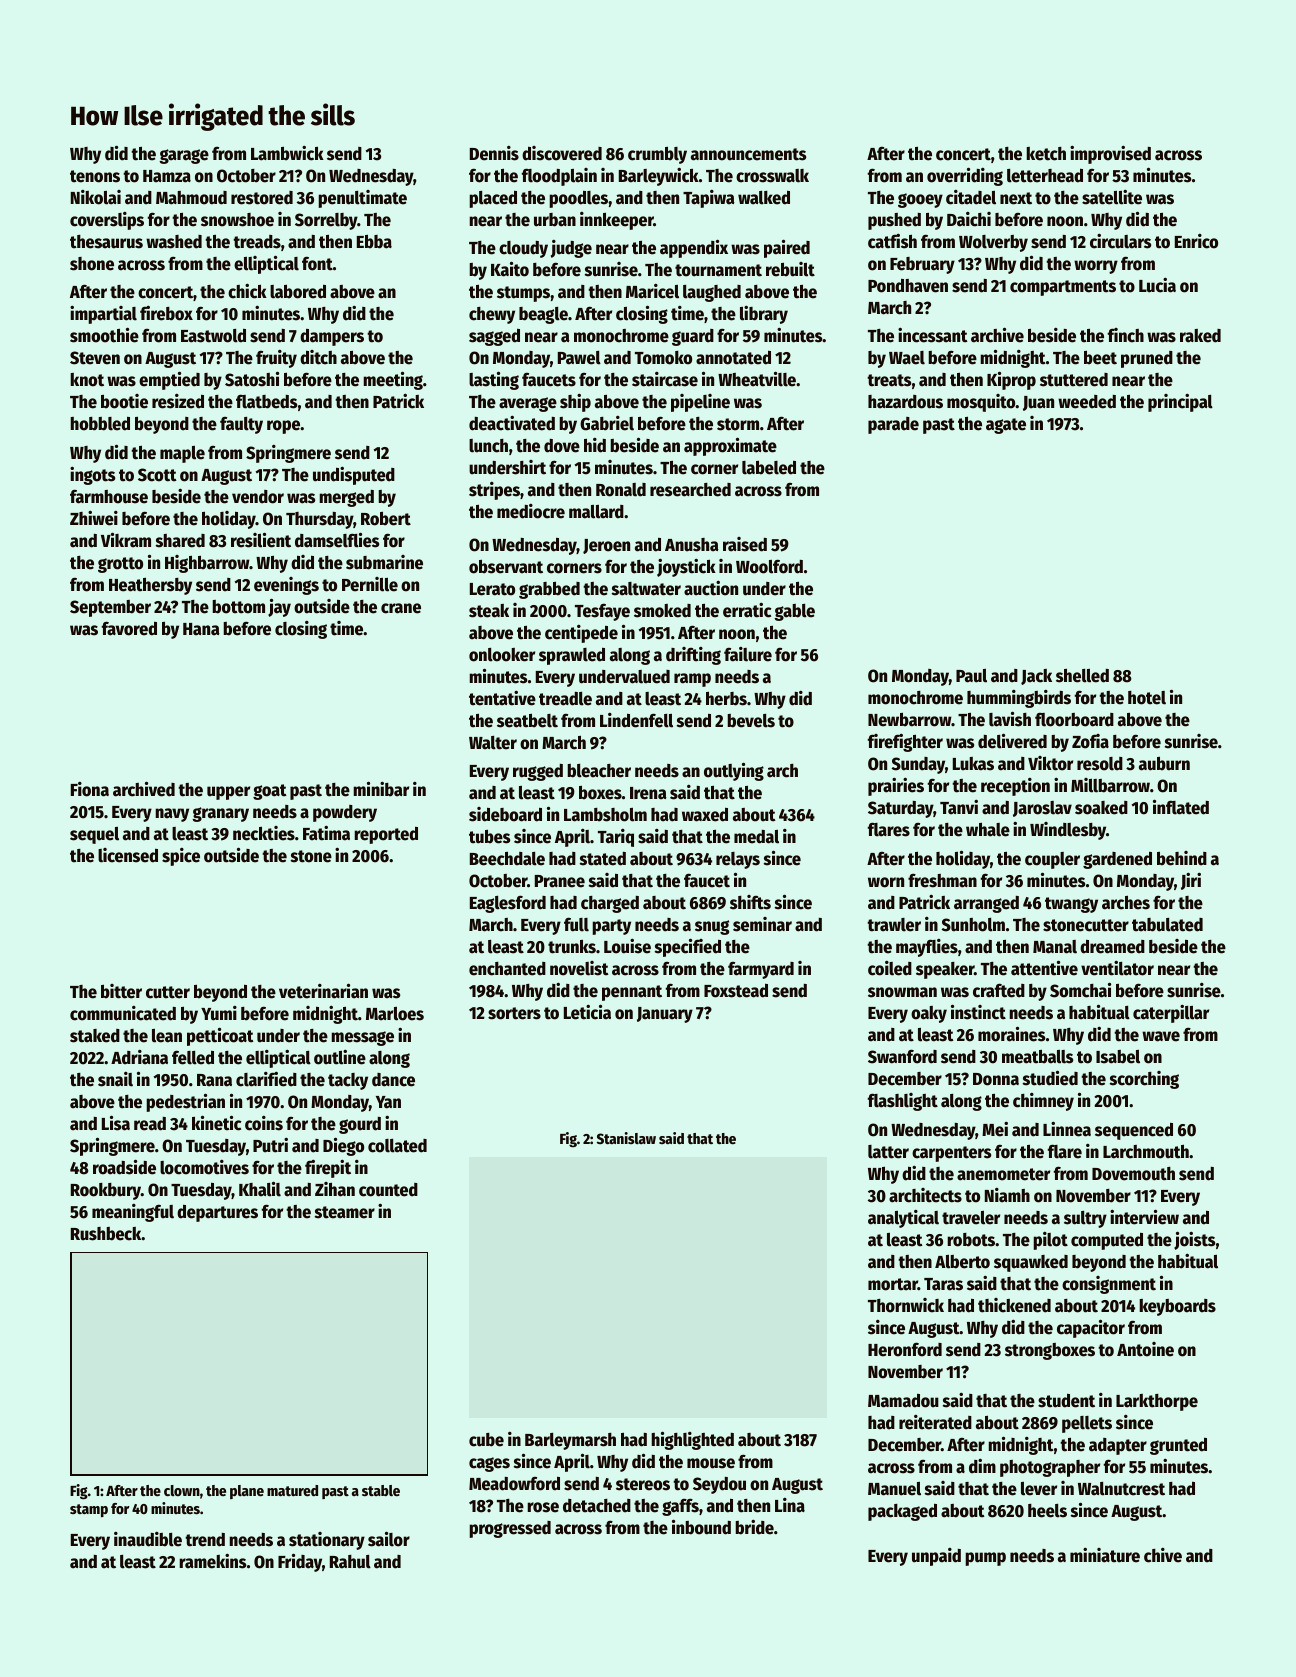 The image size is (1296, 1677). I want to click on announcements, so click(748, 154).
